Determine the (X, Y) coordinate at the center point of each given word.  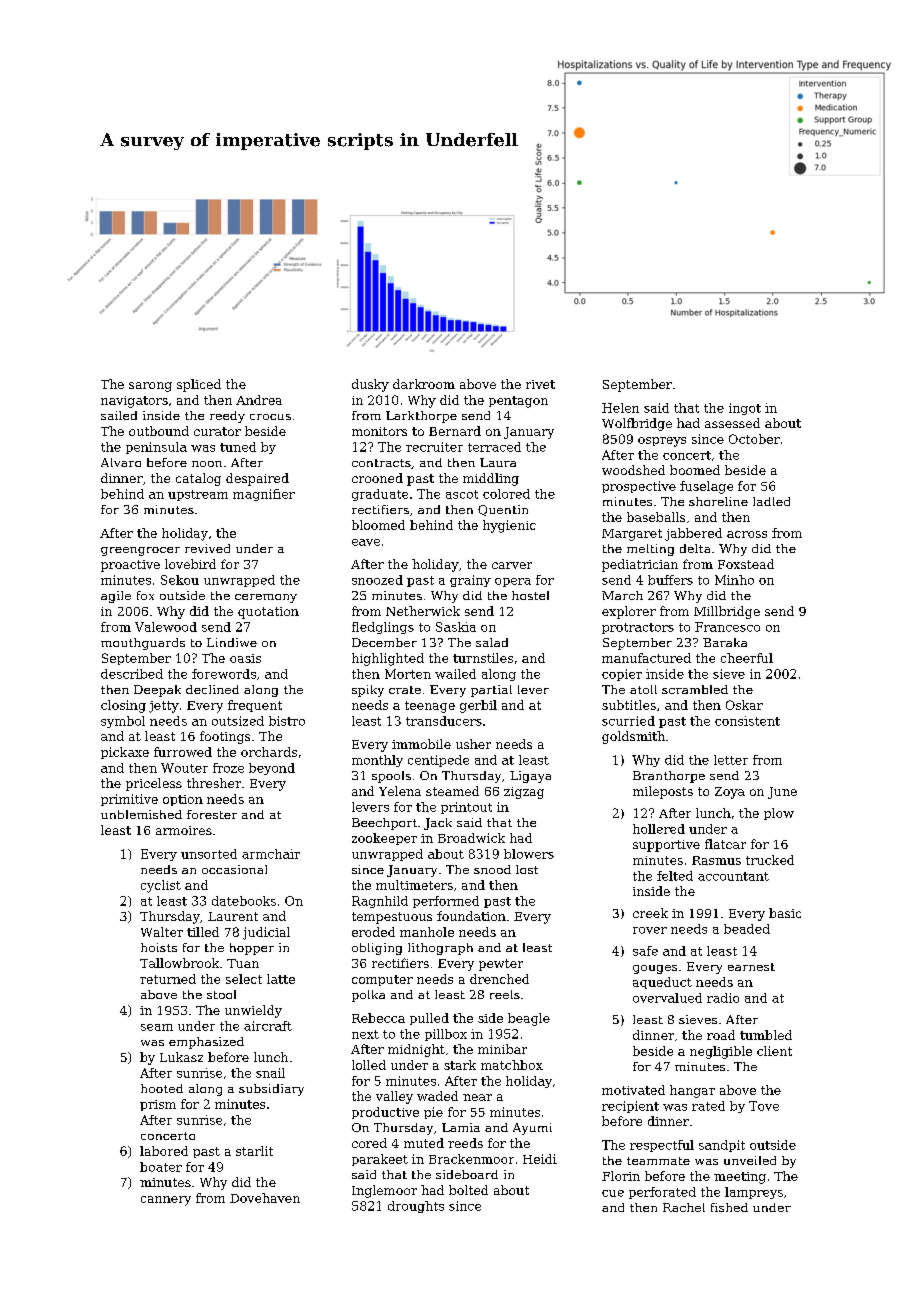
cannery (166, 1201)
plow (779, 814)
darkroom (424, 384)
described (132, 674)
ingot (745, 409)
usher (473, 744)
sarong (150, 387)
